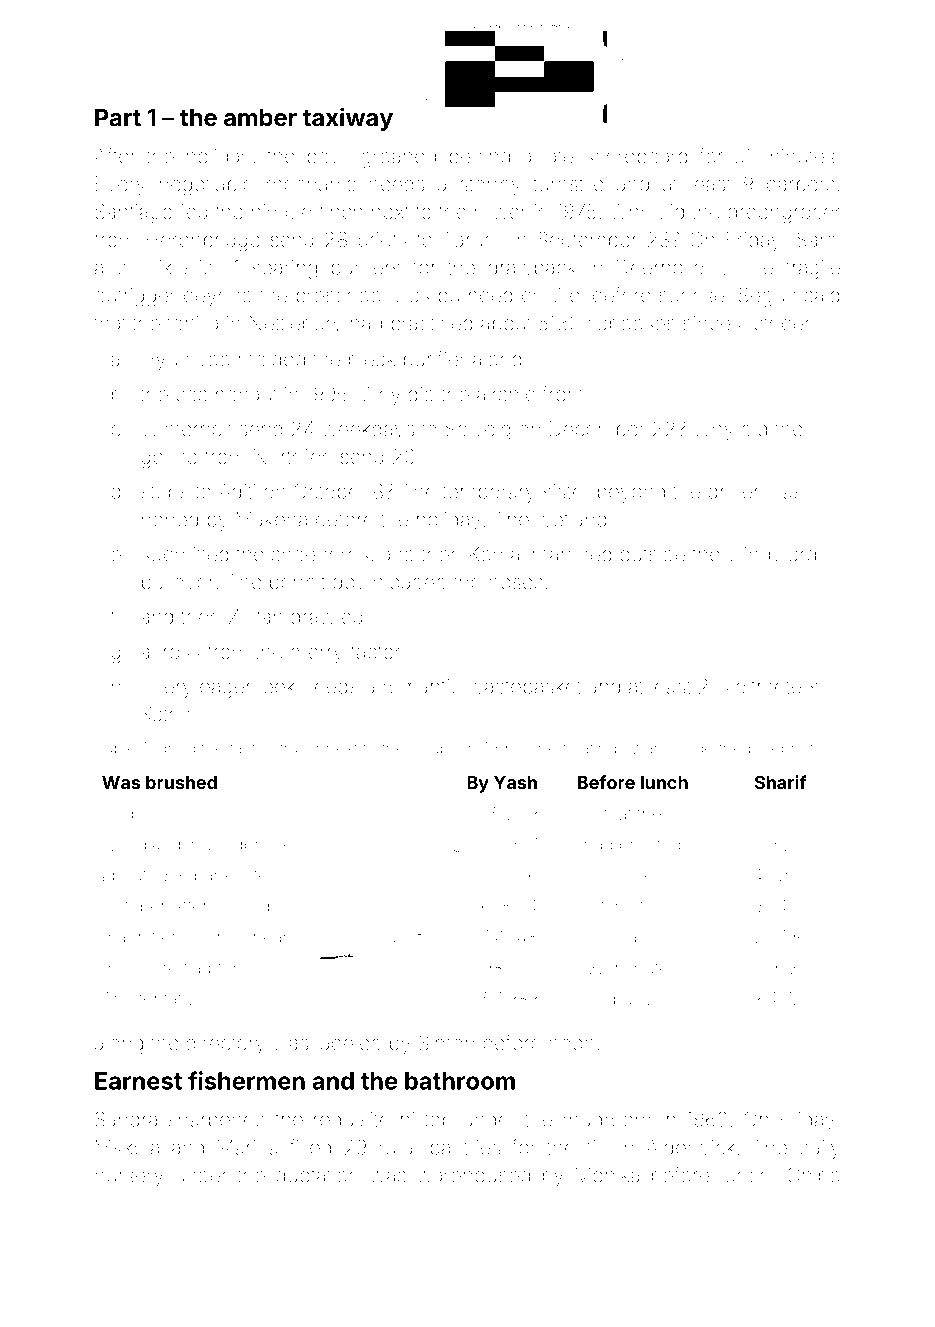  What do you see at coordinates (488, 494) in the screenshot?
I see `temporary` at bounding box center [488, 494].
